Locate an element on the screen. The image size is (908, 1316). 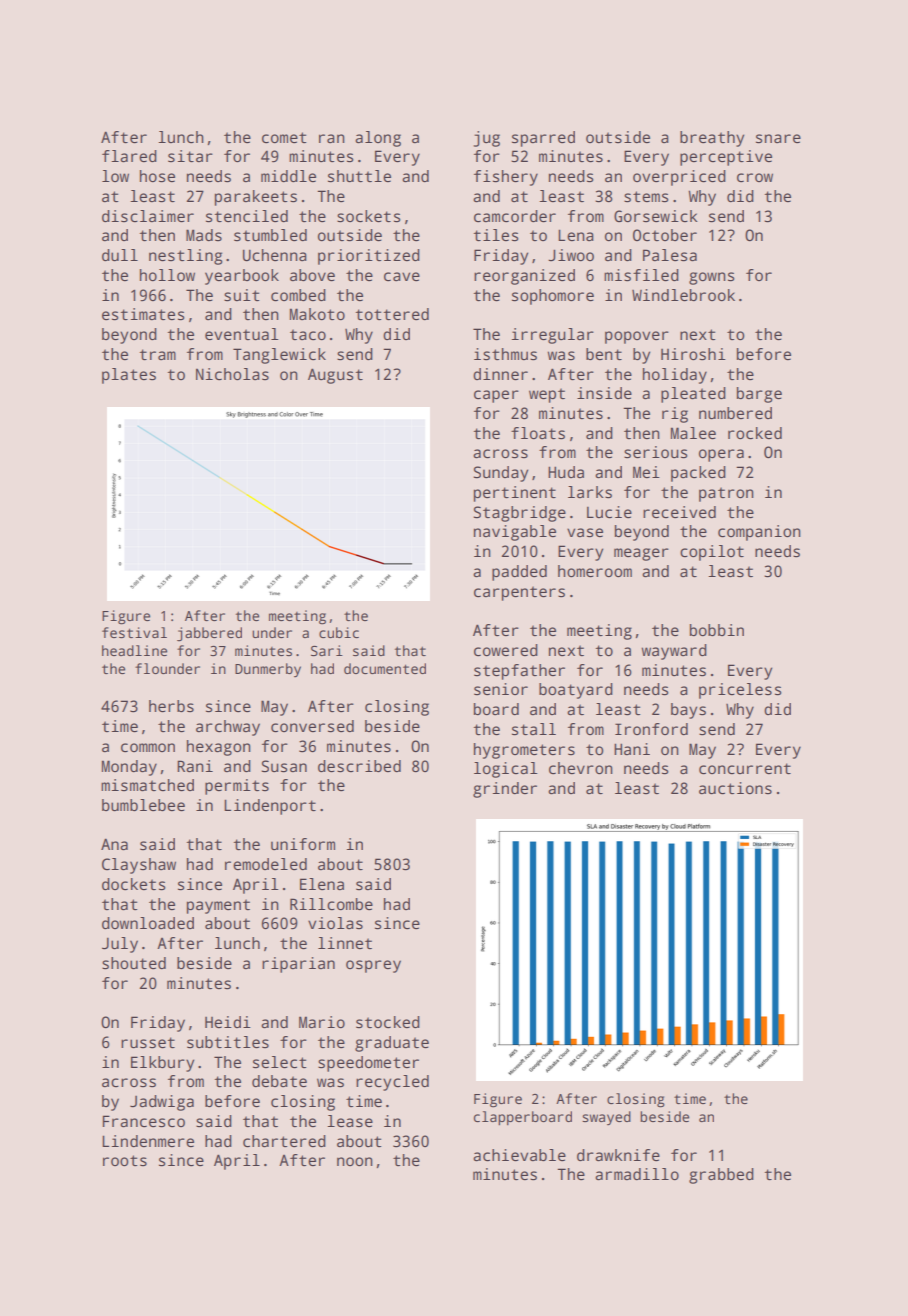
herbs is located at coordinates (171, 706).
